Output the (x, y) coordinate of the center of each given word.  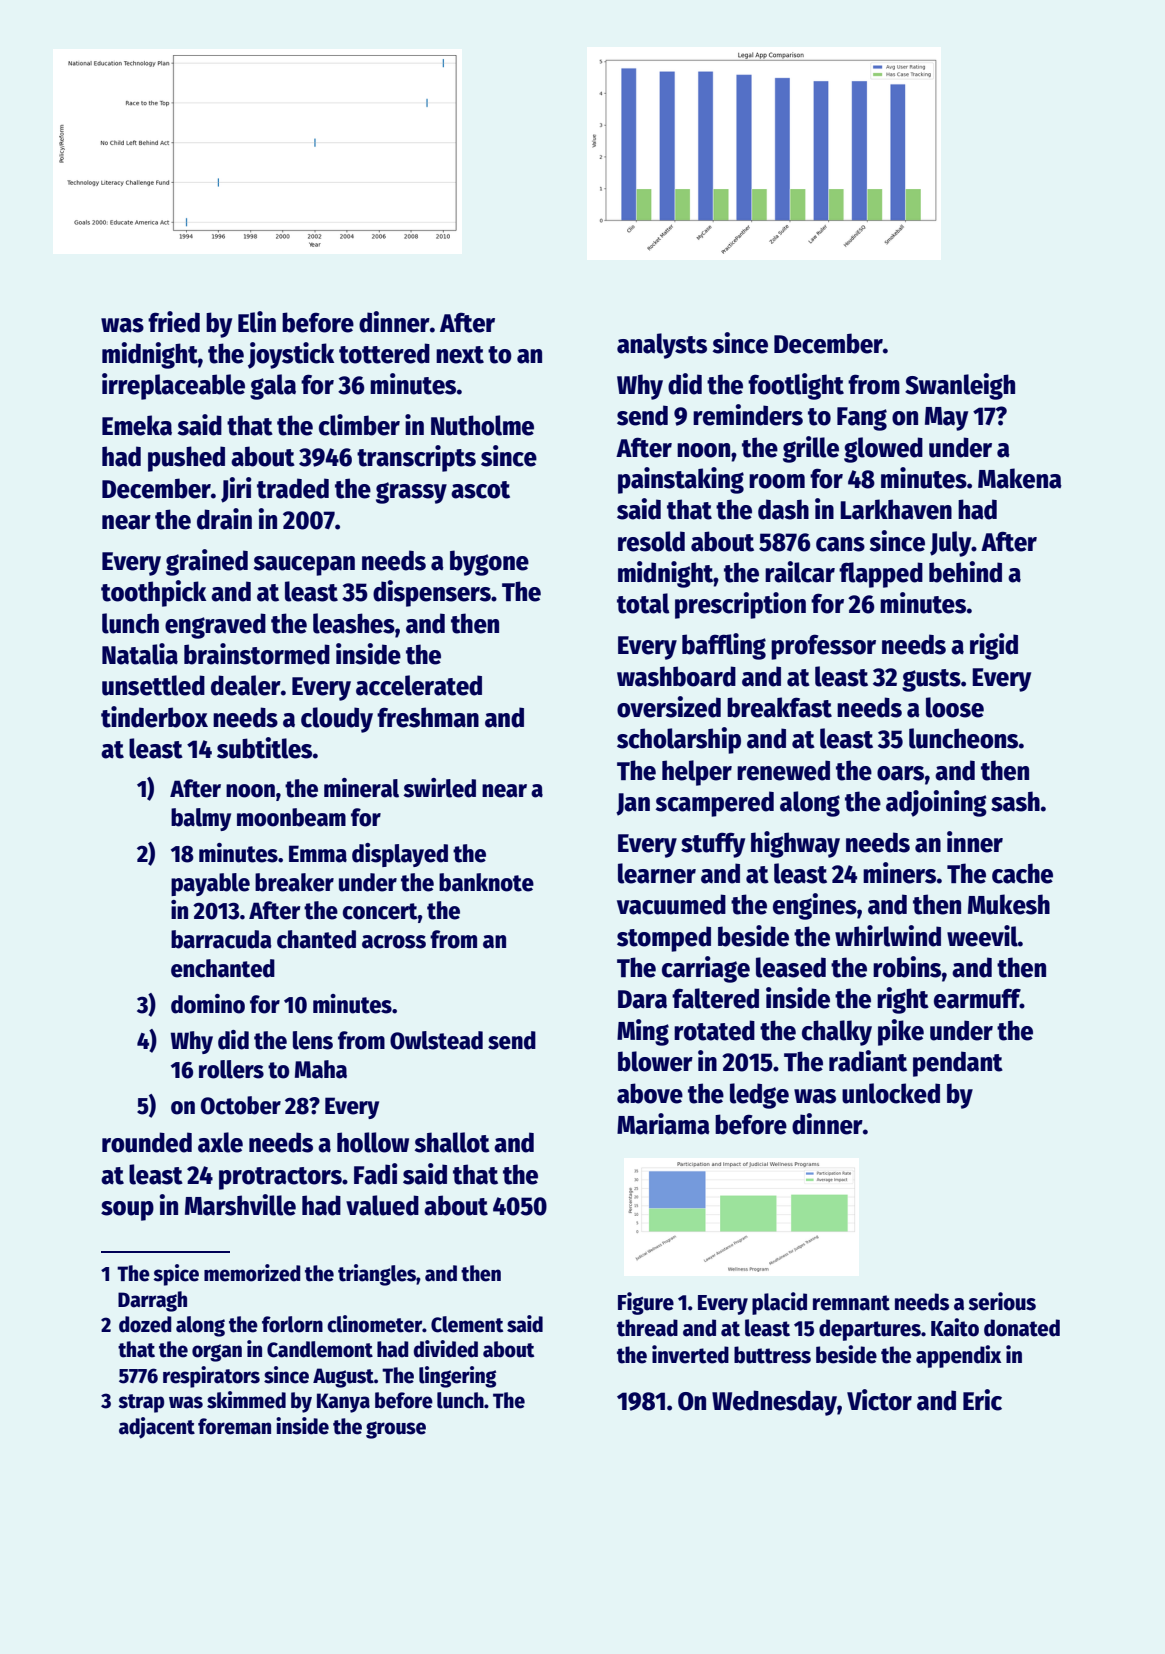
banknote (486, 882)
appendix (959, 1356)
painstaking (681, 480)
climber (359, 425)
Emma (318, 854)
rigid (994, 646)
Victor (879, 1400)
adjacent (157, 1428)
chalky (837, 1033)
